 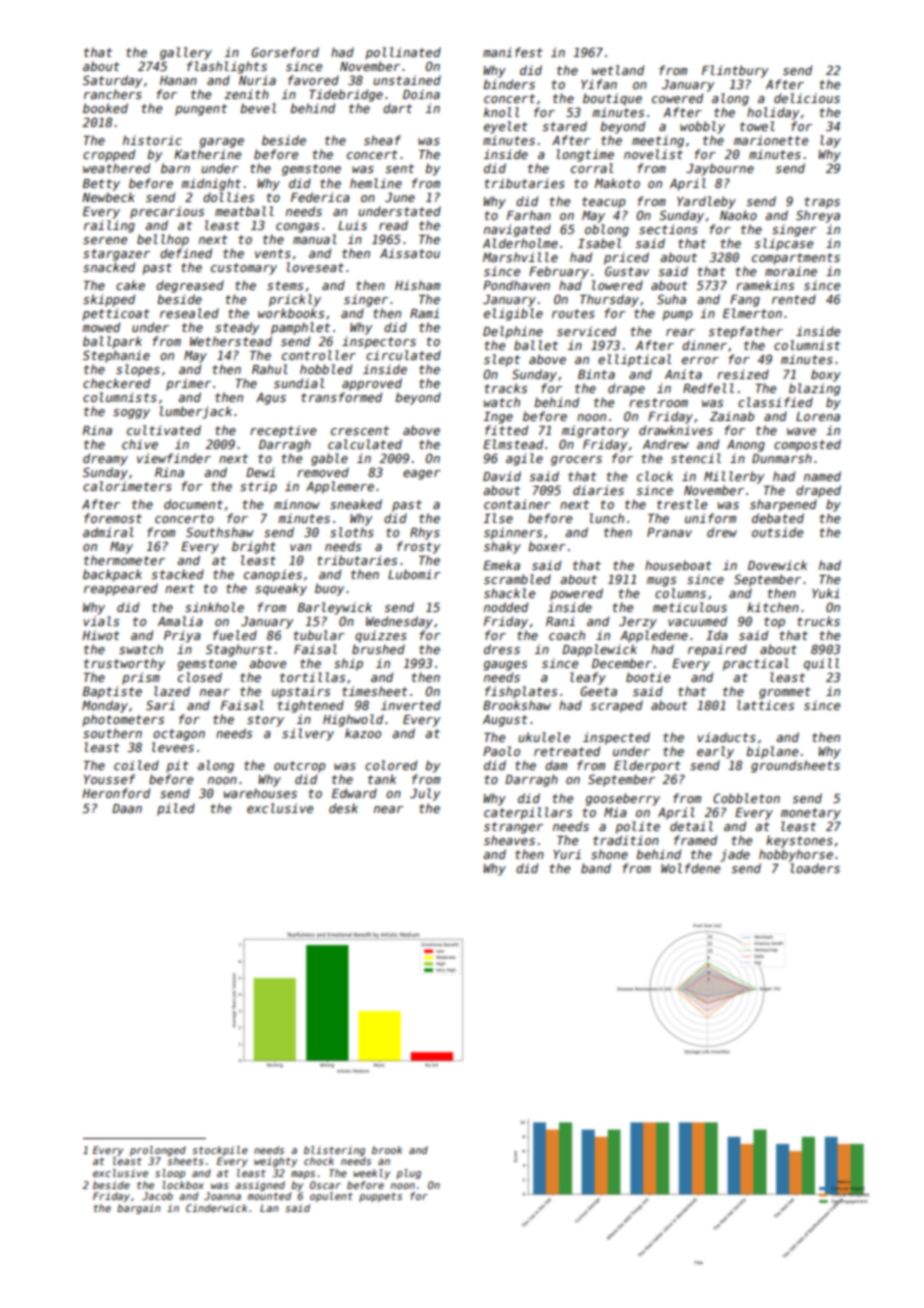 I want to click on desk, so click(x=343, y=808).
